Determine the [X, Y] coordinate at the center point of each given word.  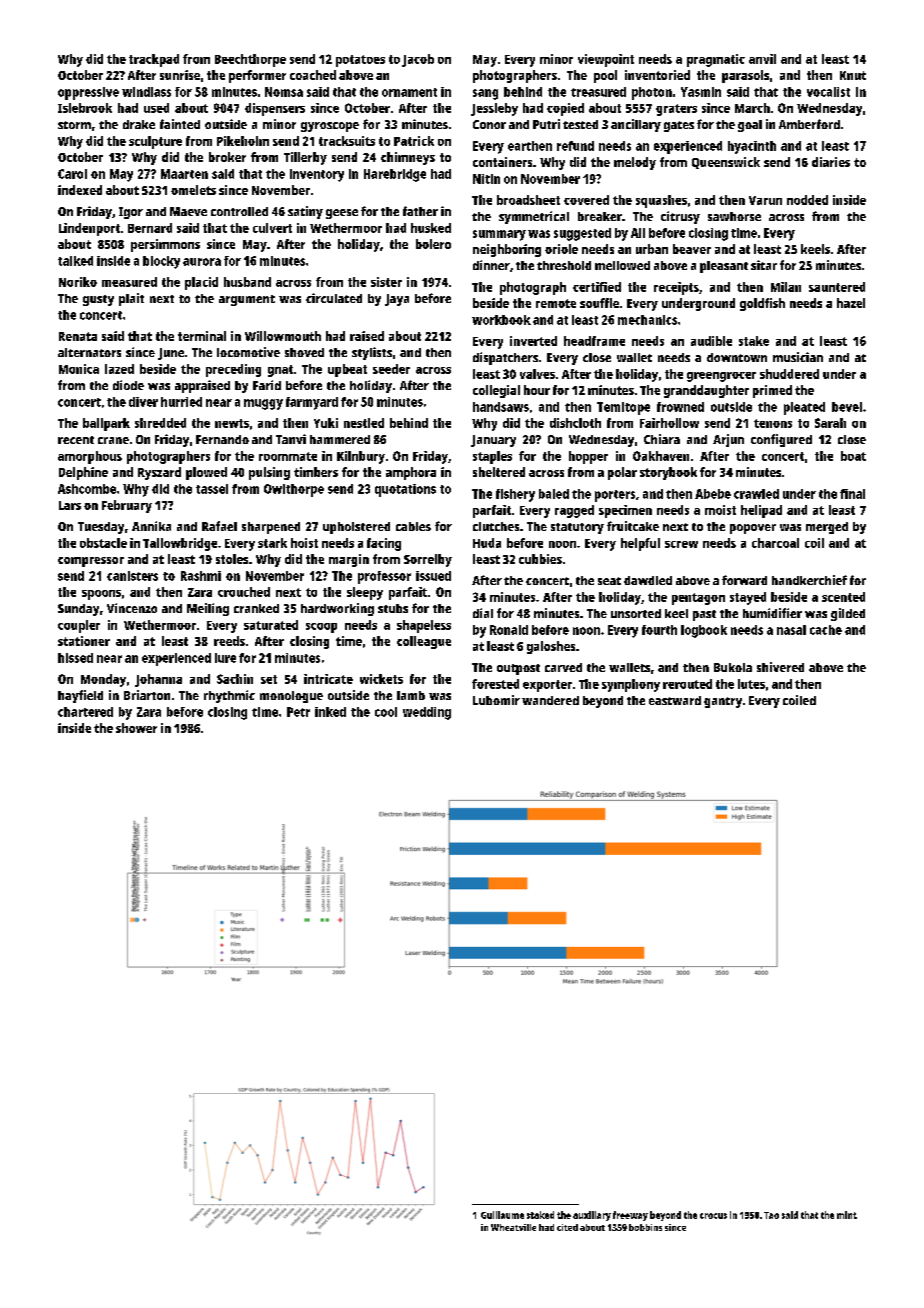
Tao [771, 1215]
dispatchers [505, 358]
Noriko [78, 282]
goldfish [762, 304]
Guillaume [502, 1215]
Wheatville [513, 1227]
